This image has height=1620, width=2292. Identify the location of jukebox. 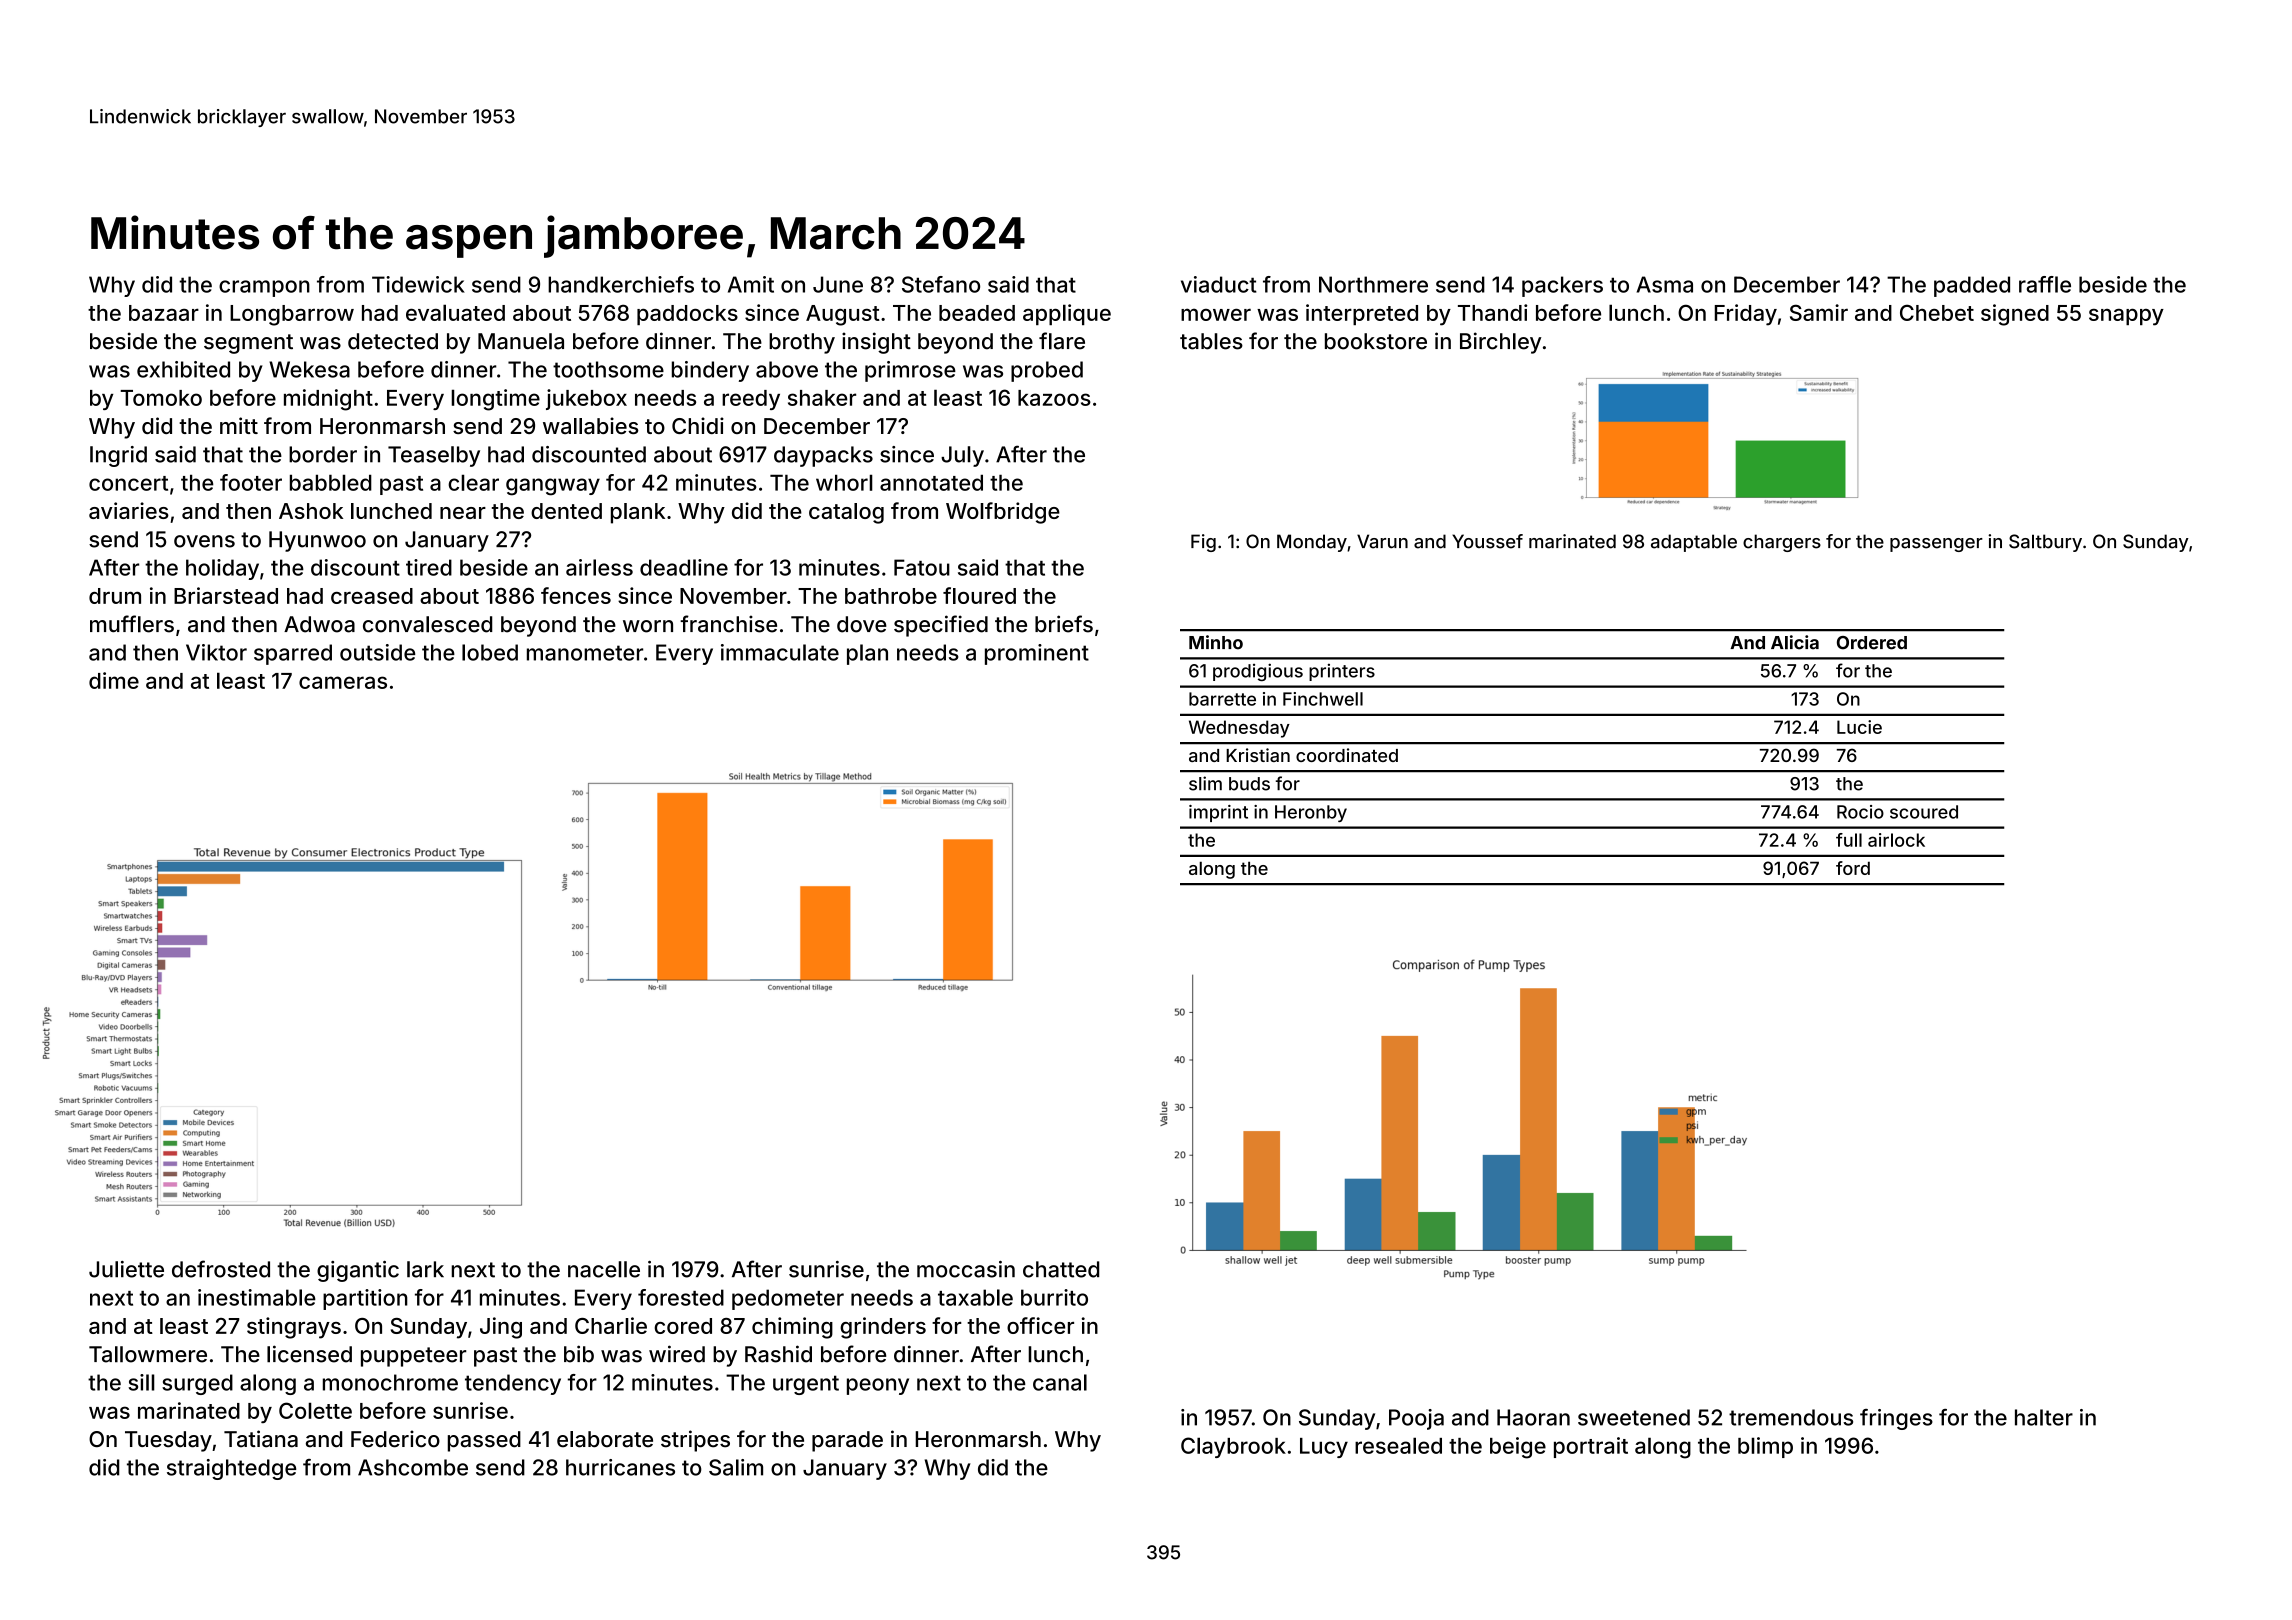
(586, 399).
